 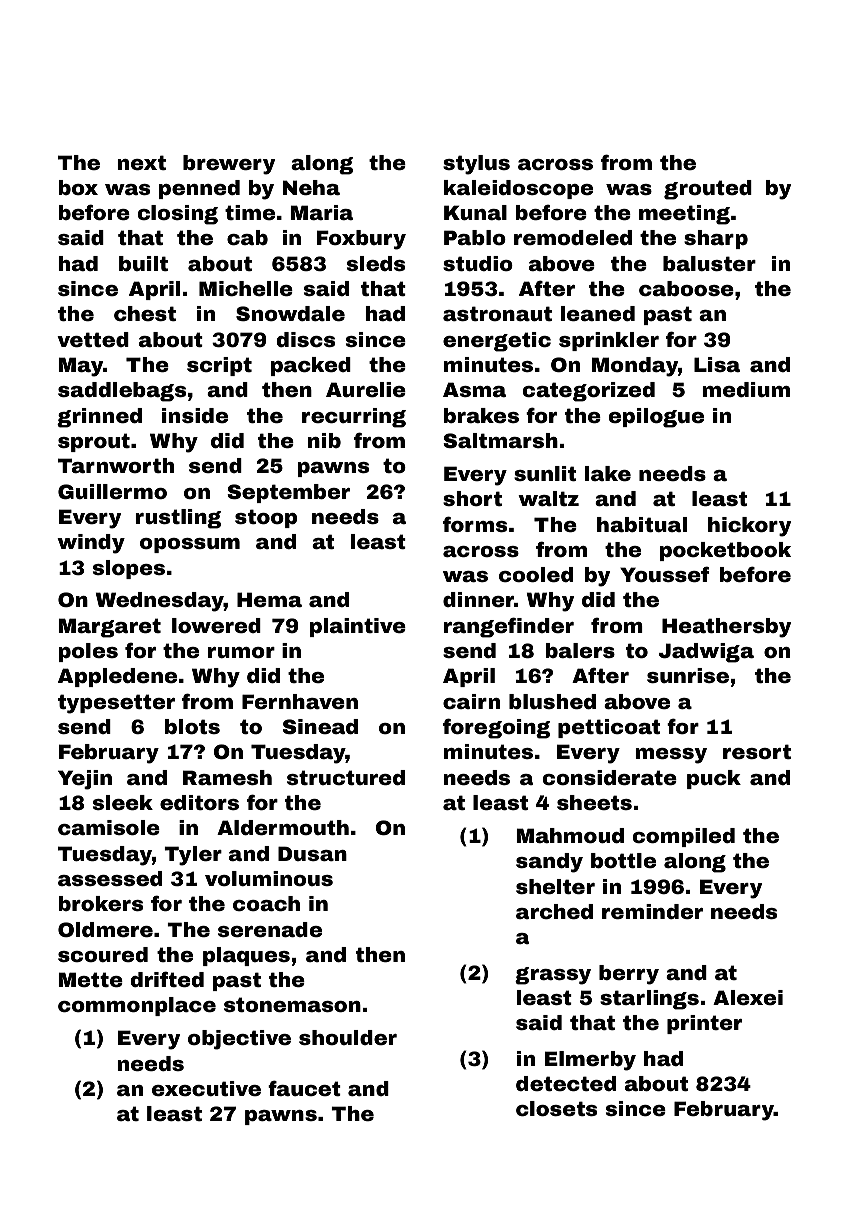 I want to click on energetic, so click(x=497, y=342).
